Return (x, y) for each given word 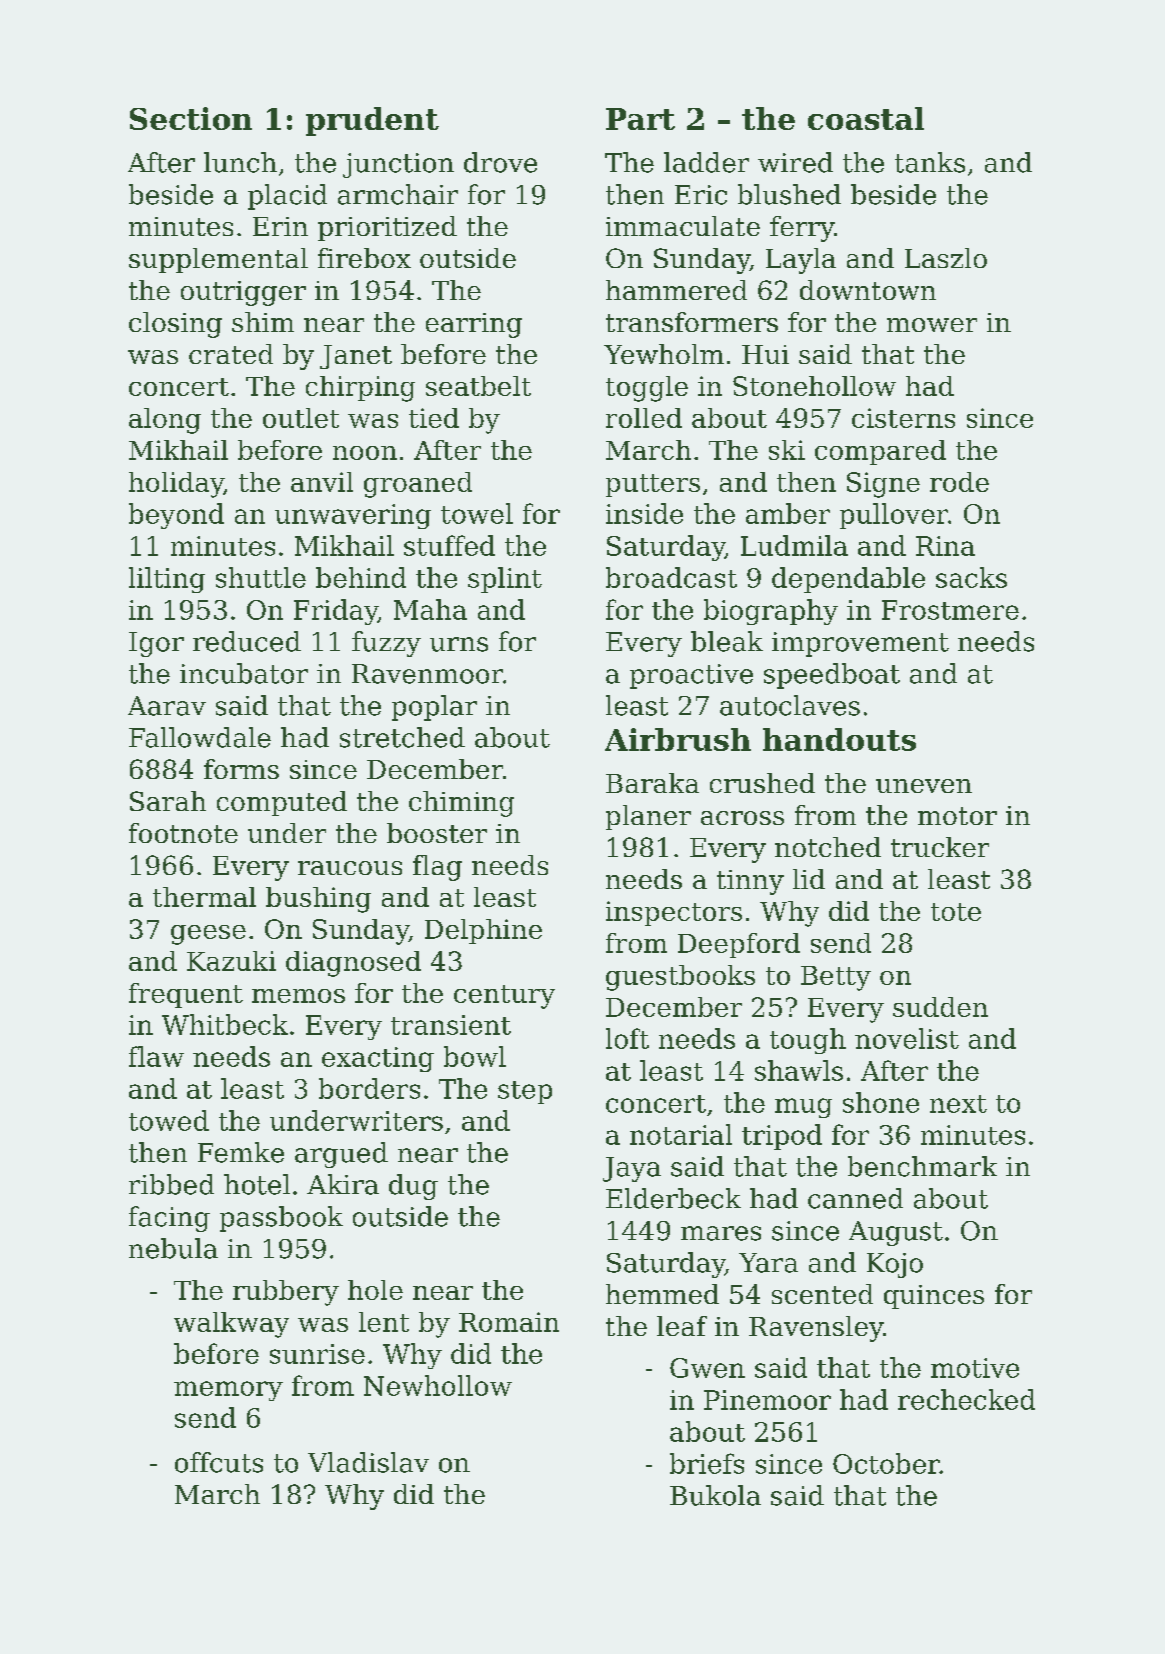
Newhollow (438, 1385)
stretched (402, 737)
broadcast (671, 577)
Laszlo (946, 258)
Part (640, 119)
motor (957, 816)
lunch (240, 162)
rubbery (286, 1293)
